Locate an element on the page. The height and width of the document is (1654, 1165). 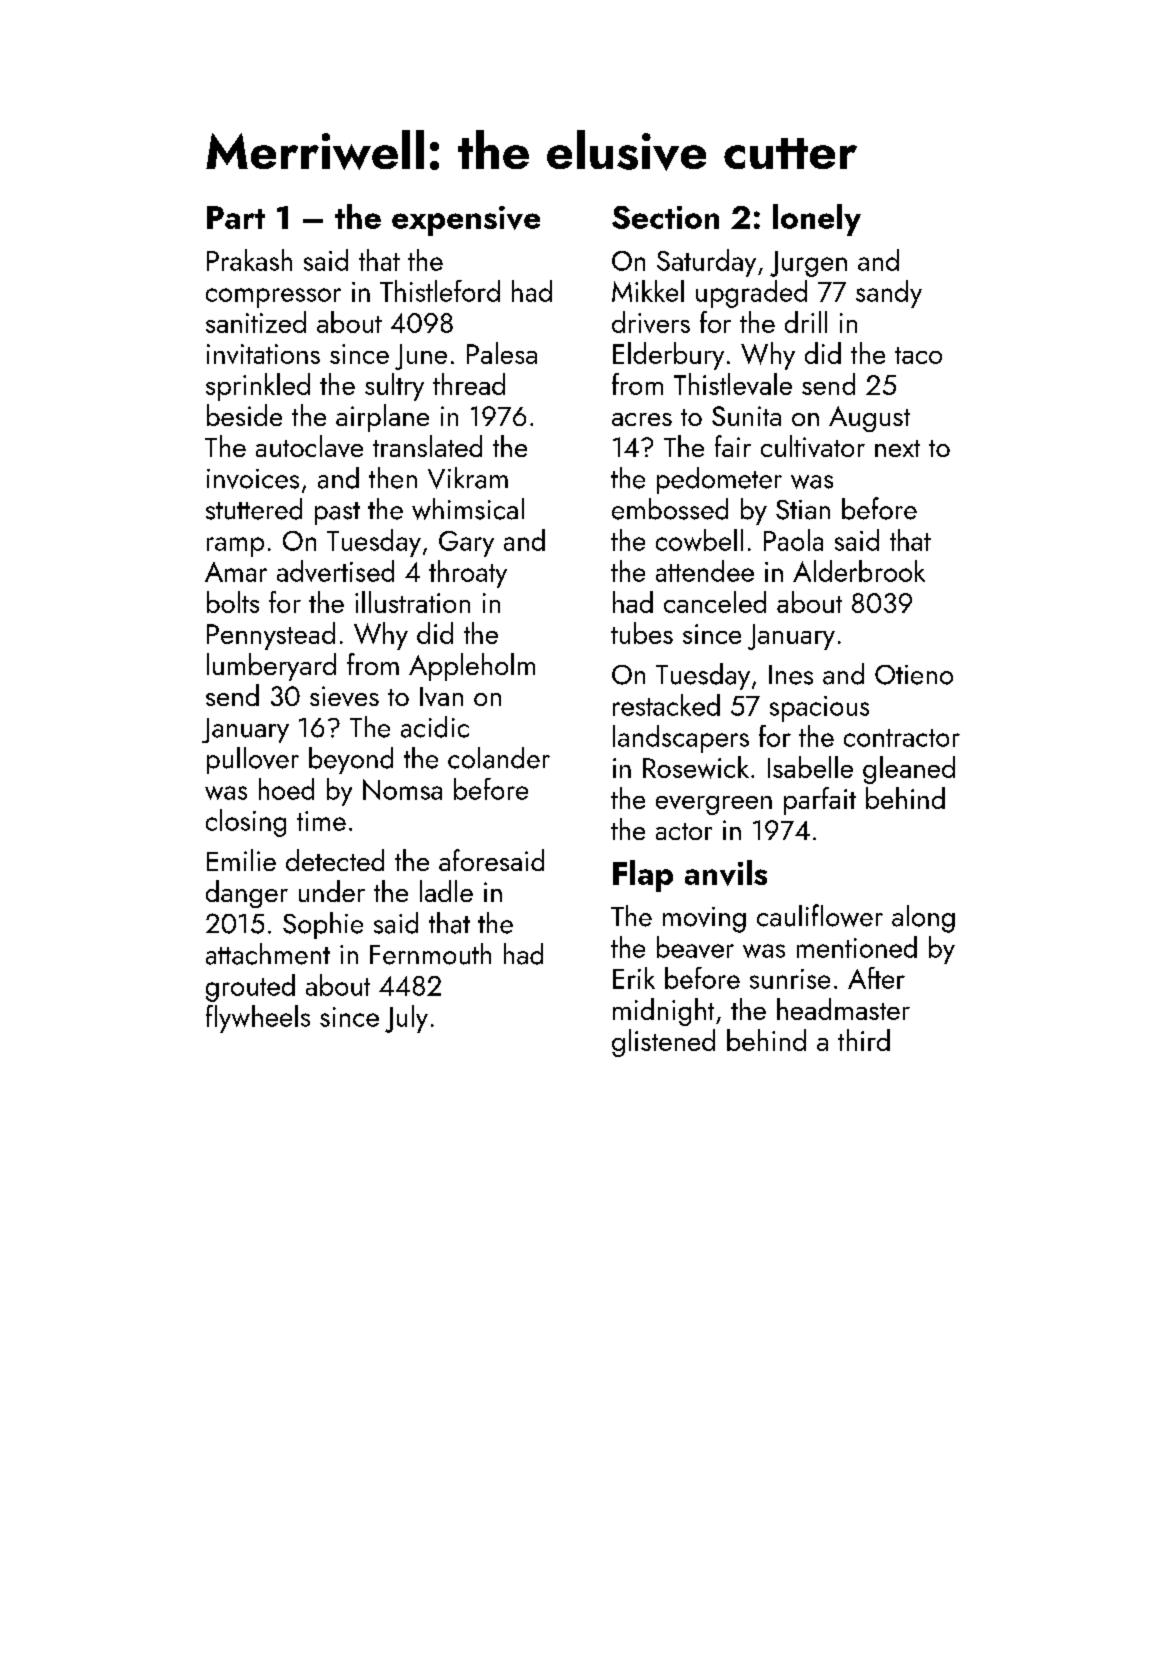
closing is located at coordinates (246, 823).
